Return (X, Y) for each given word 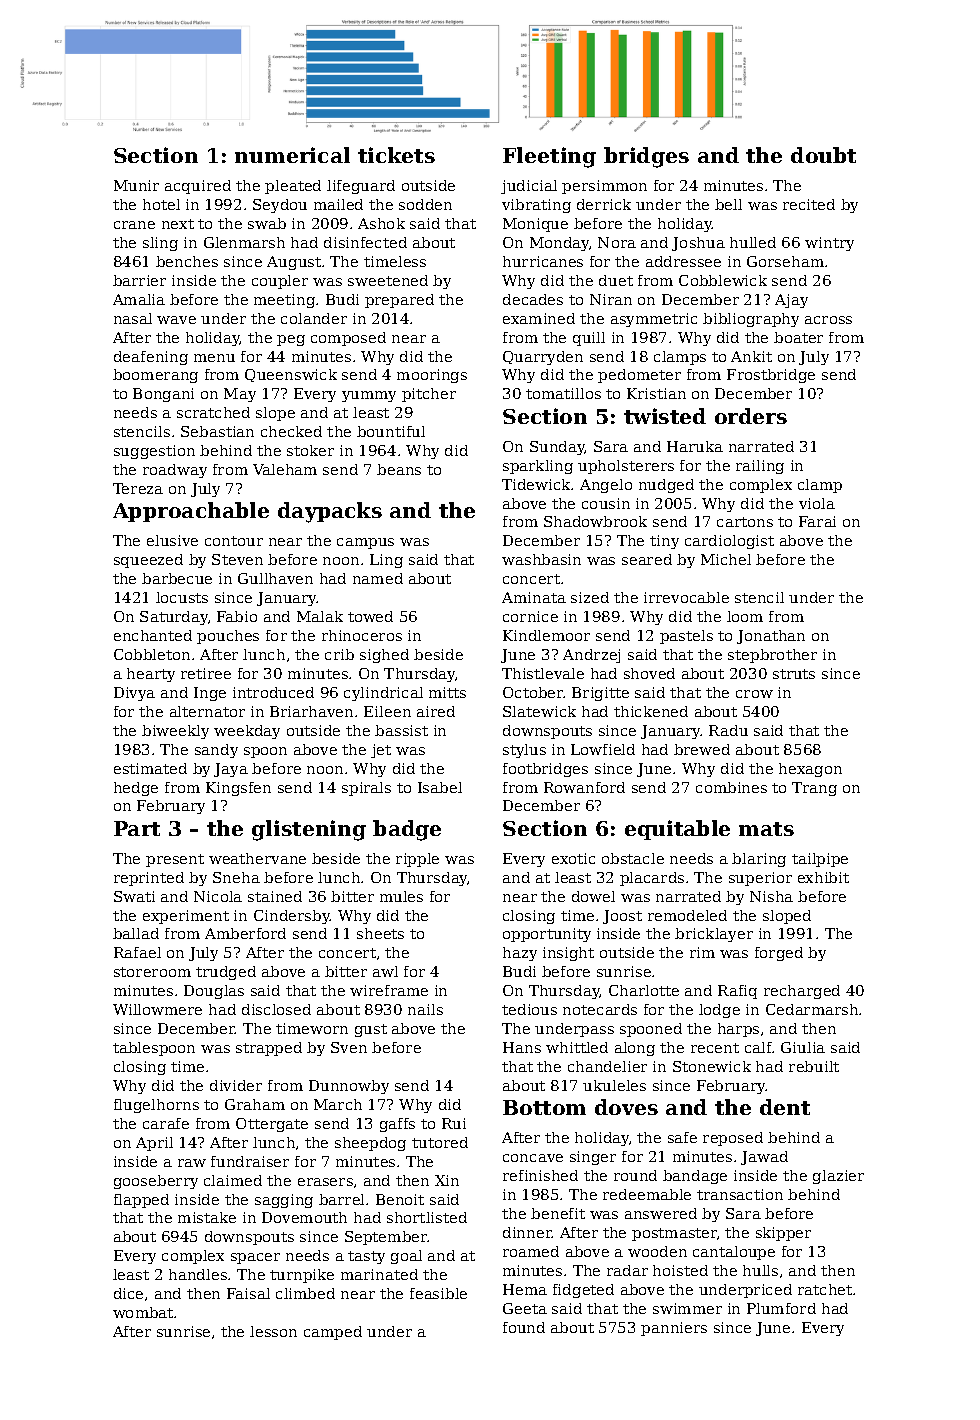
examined (539, 318)
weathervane (257, 858)
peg (291, 340)
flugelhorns (156, 1106)
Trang (814, 789)
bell (728, 204)
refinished (540, 1175)
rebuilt (814, 1066)
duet (616, 280)
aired (436, 711)
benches (187, 261)
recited (809, 204)
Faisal (248, 1293)
